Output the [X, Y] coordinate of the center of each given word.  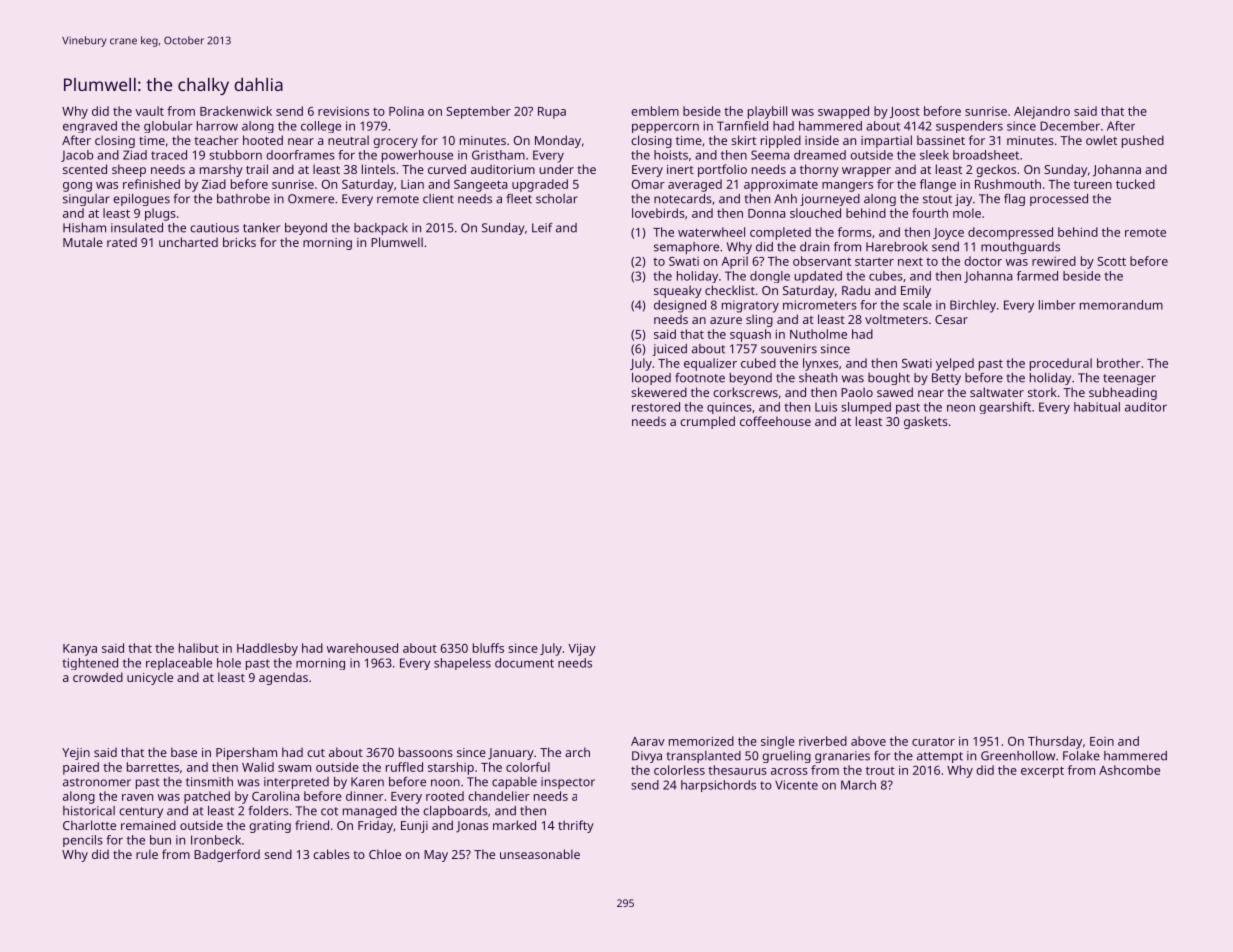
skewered [659, 392]
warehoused [362, 648]
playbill [767, 112]
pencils [83, 841]
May [436, 856]
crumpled [707, 422]
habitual [1097, 407]
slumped [866, 408]
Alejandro [1042, 112]
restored [656, 407]
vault [149, 111]
